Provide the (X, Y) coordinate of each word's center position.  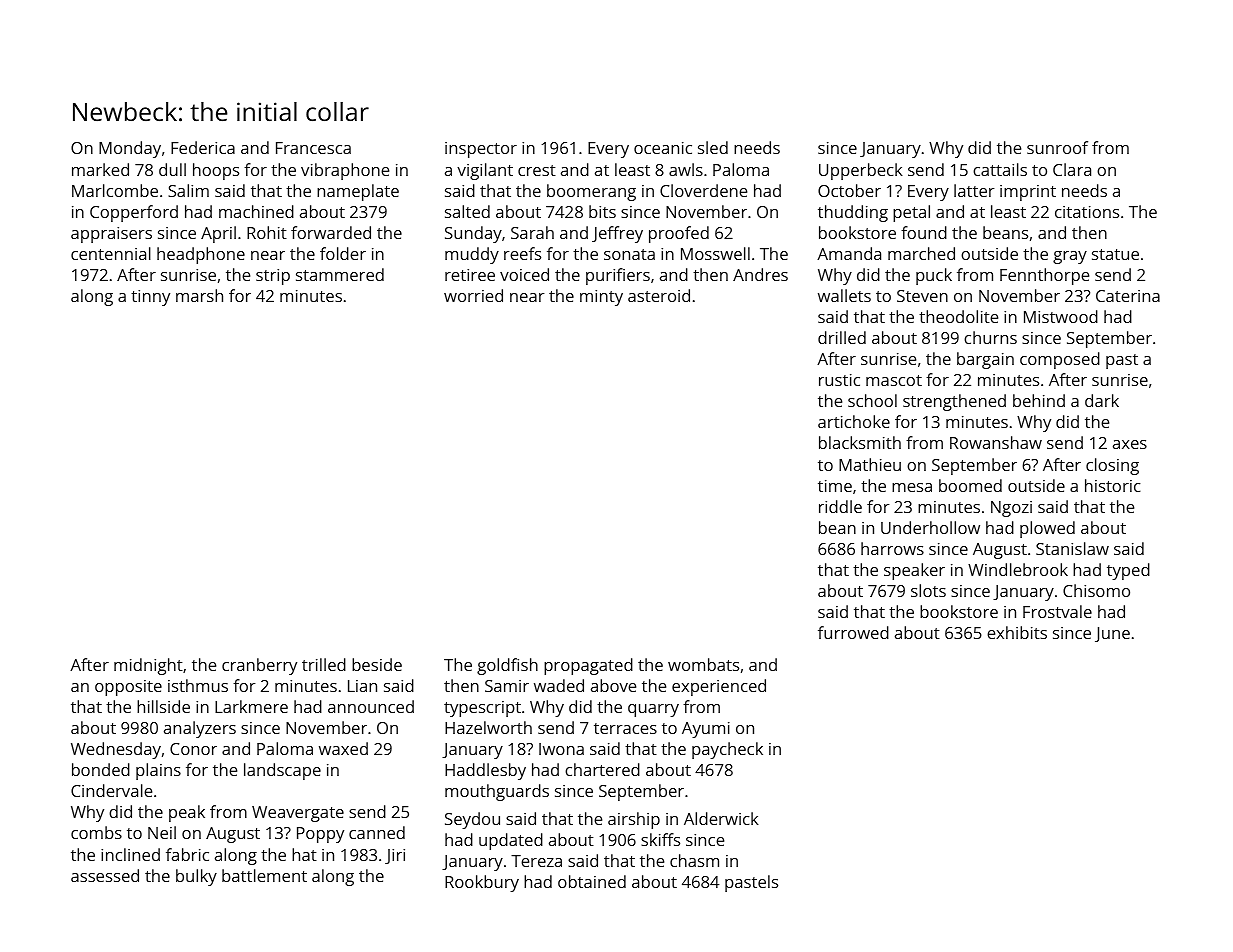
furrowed (853, 632)
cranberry (259, 666)
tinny (150, 298)
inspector (481, 150)
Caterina (1128, 296)
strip (273, 277)
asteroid (659, 295)
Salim (188, 190)
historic (1113, 485)
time (835, 486)
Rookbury (482, 883)
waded (559, 685)
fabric (187, 854)
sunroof (1057, 147)
